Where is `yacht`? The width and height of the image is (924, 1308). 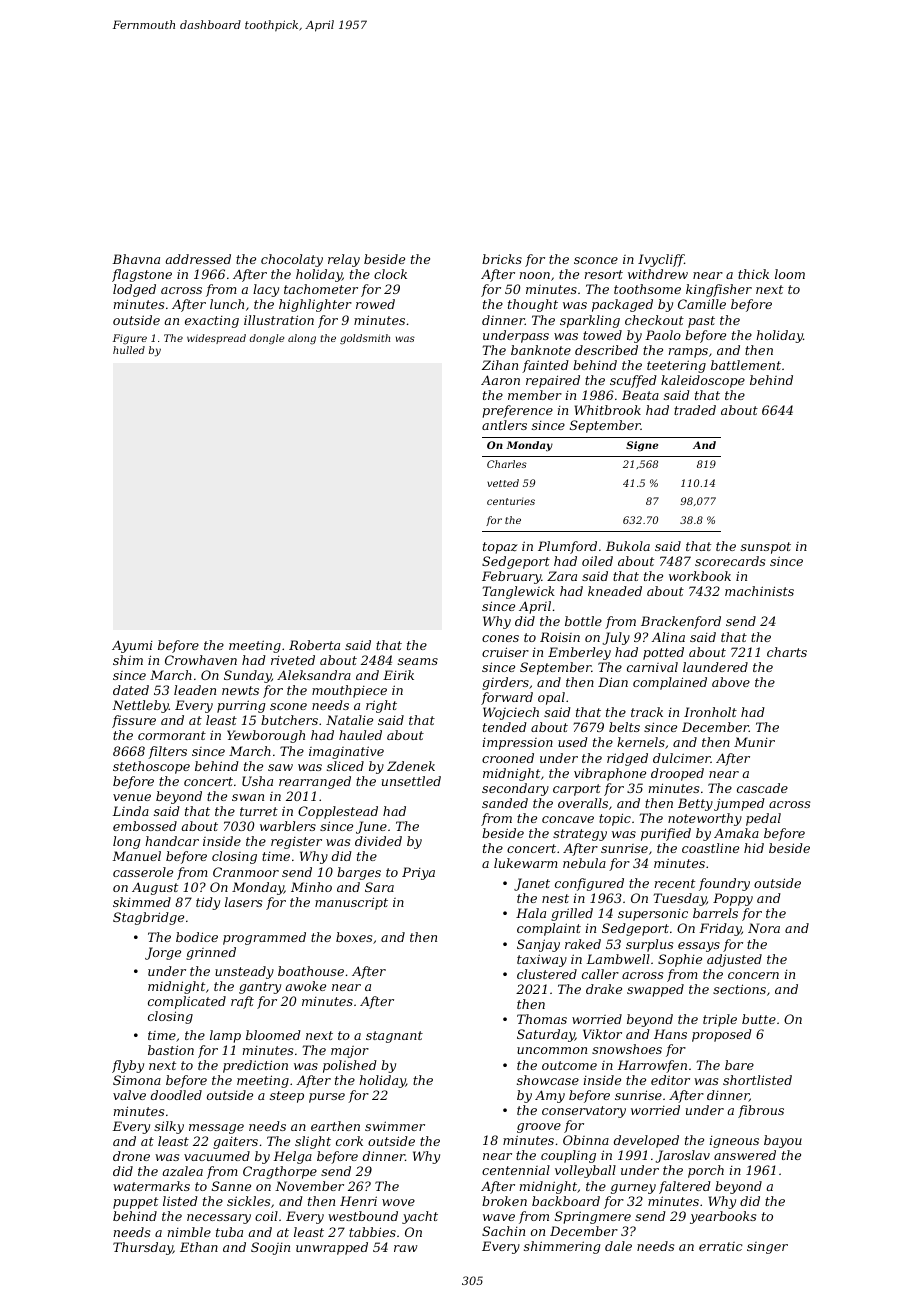
yacht is located at coordinates (420, 1217).
